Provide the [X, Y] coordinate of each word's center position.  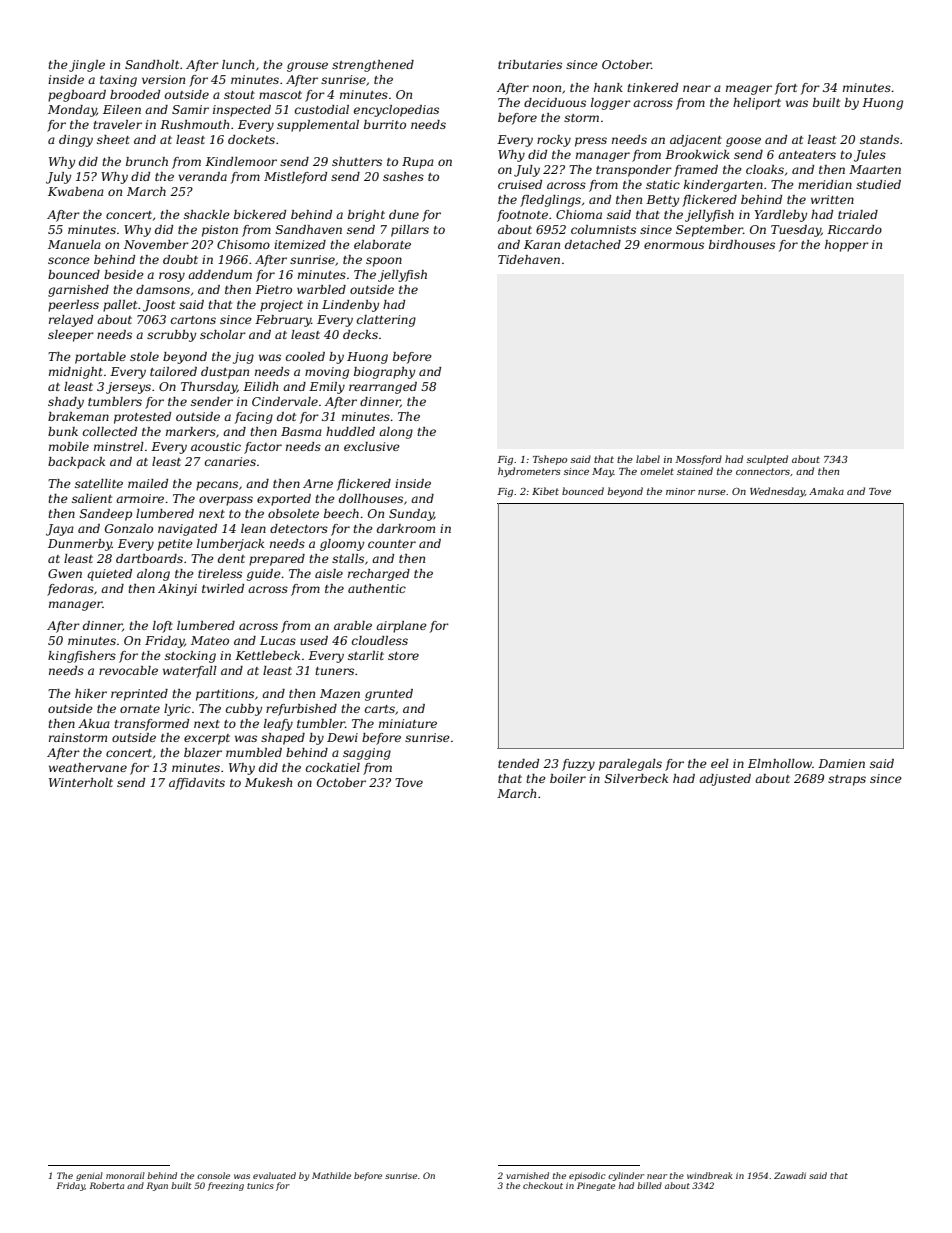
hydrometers [529, 472]
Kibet [545, 491]
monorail [125, 1175]
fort [786, 89]
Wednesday [777, 492]
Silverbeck [636, 778]
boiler [568, 778]
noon [547, 88]
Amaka [826, 491]
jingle [87, 66]
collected [110, 431]
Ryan [157, 1186]
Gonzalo [129, 528]
